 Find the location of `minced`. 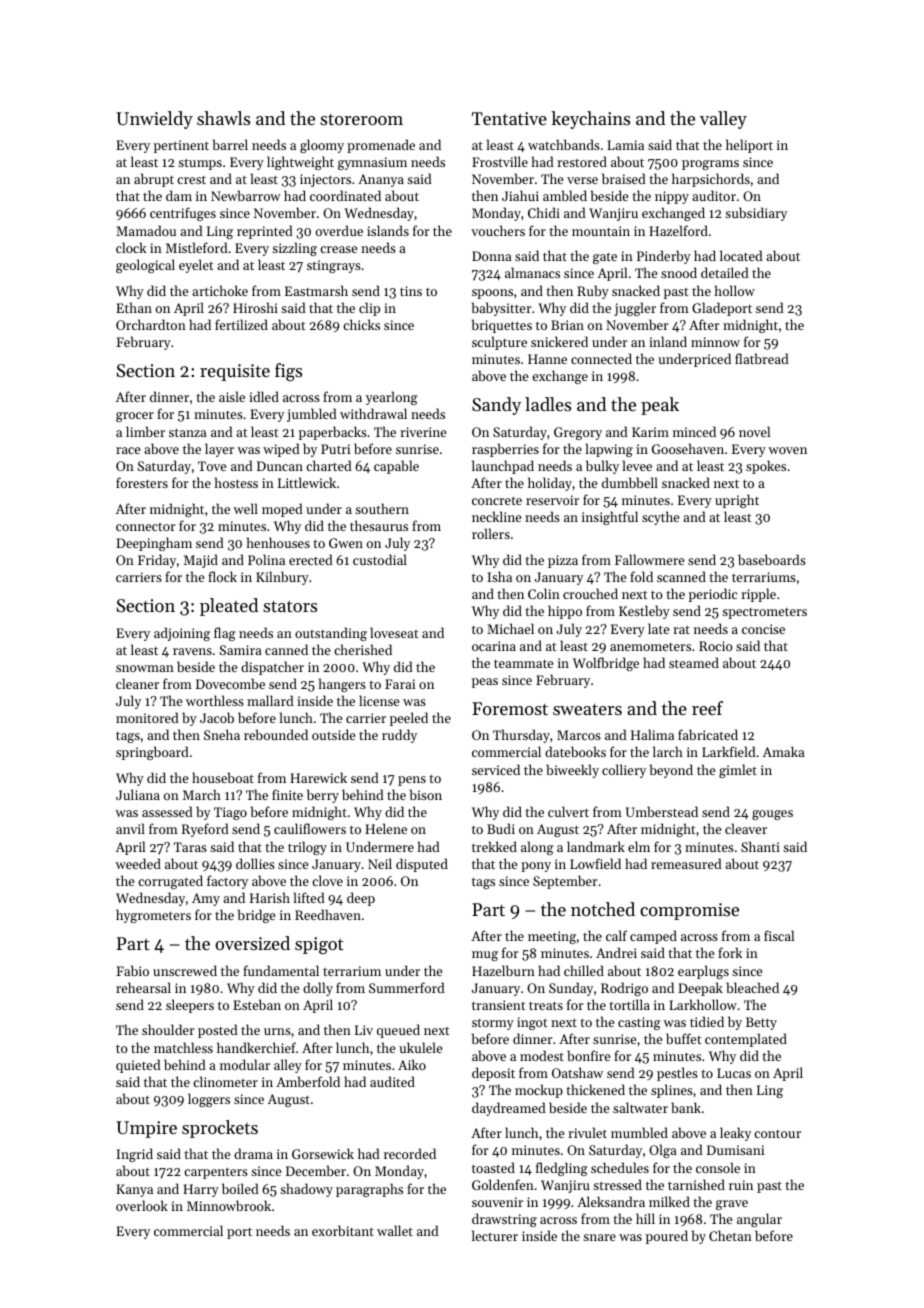

minced is located at coordinates (694, 431).
